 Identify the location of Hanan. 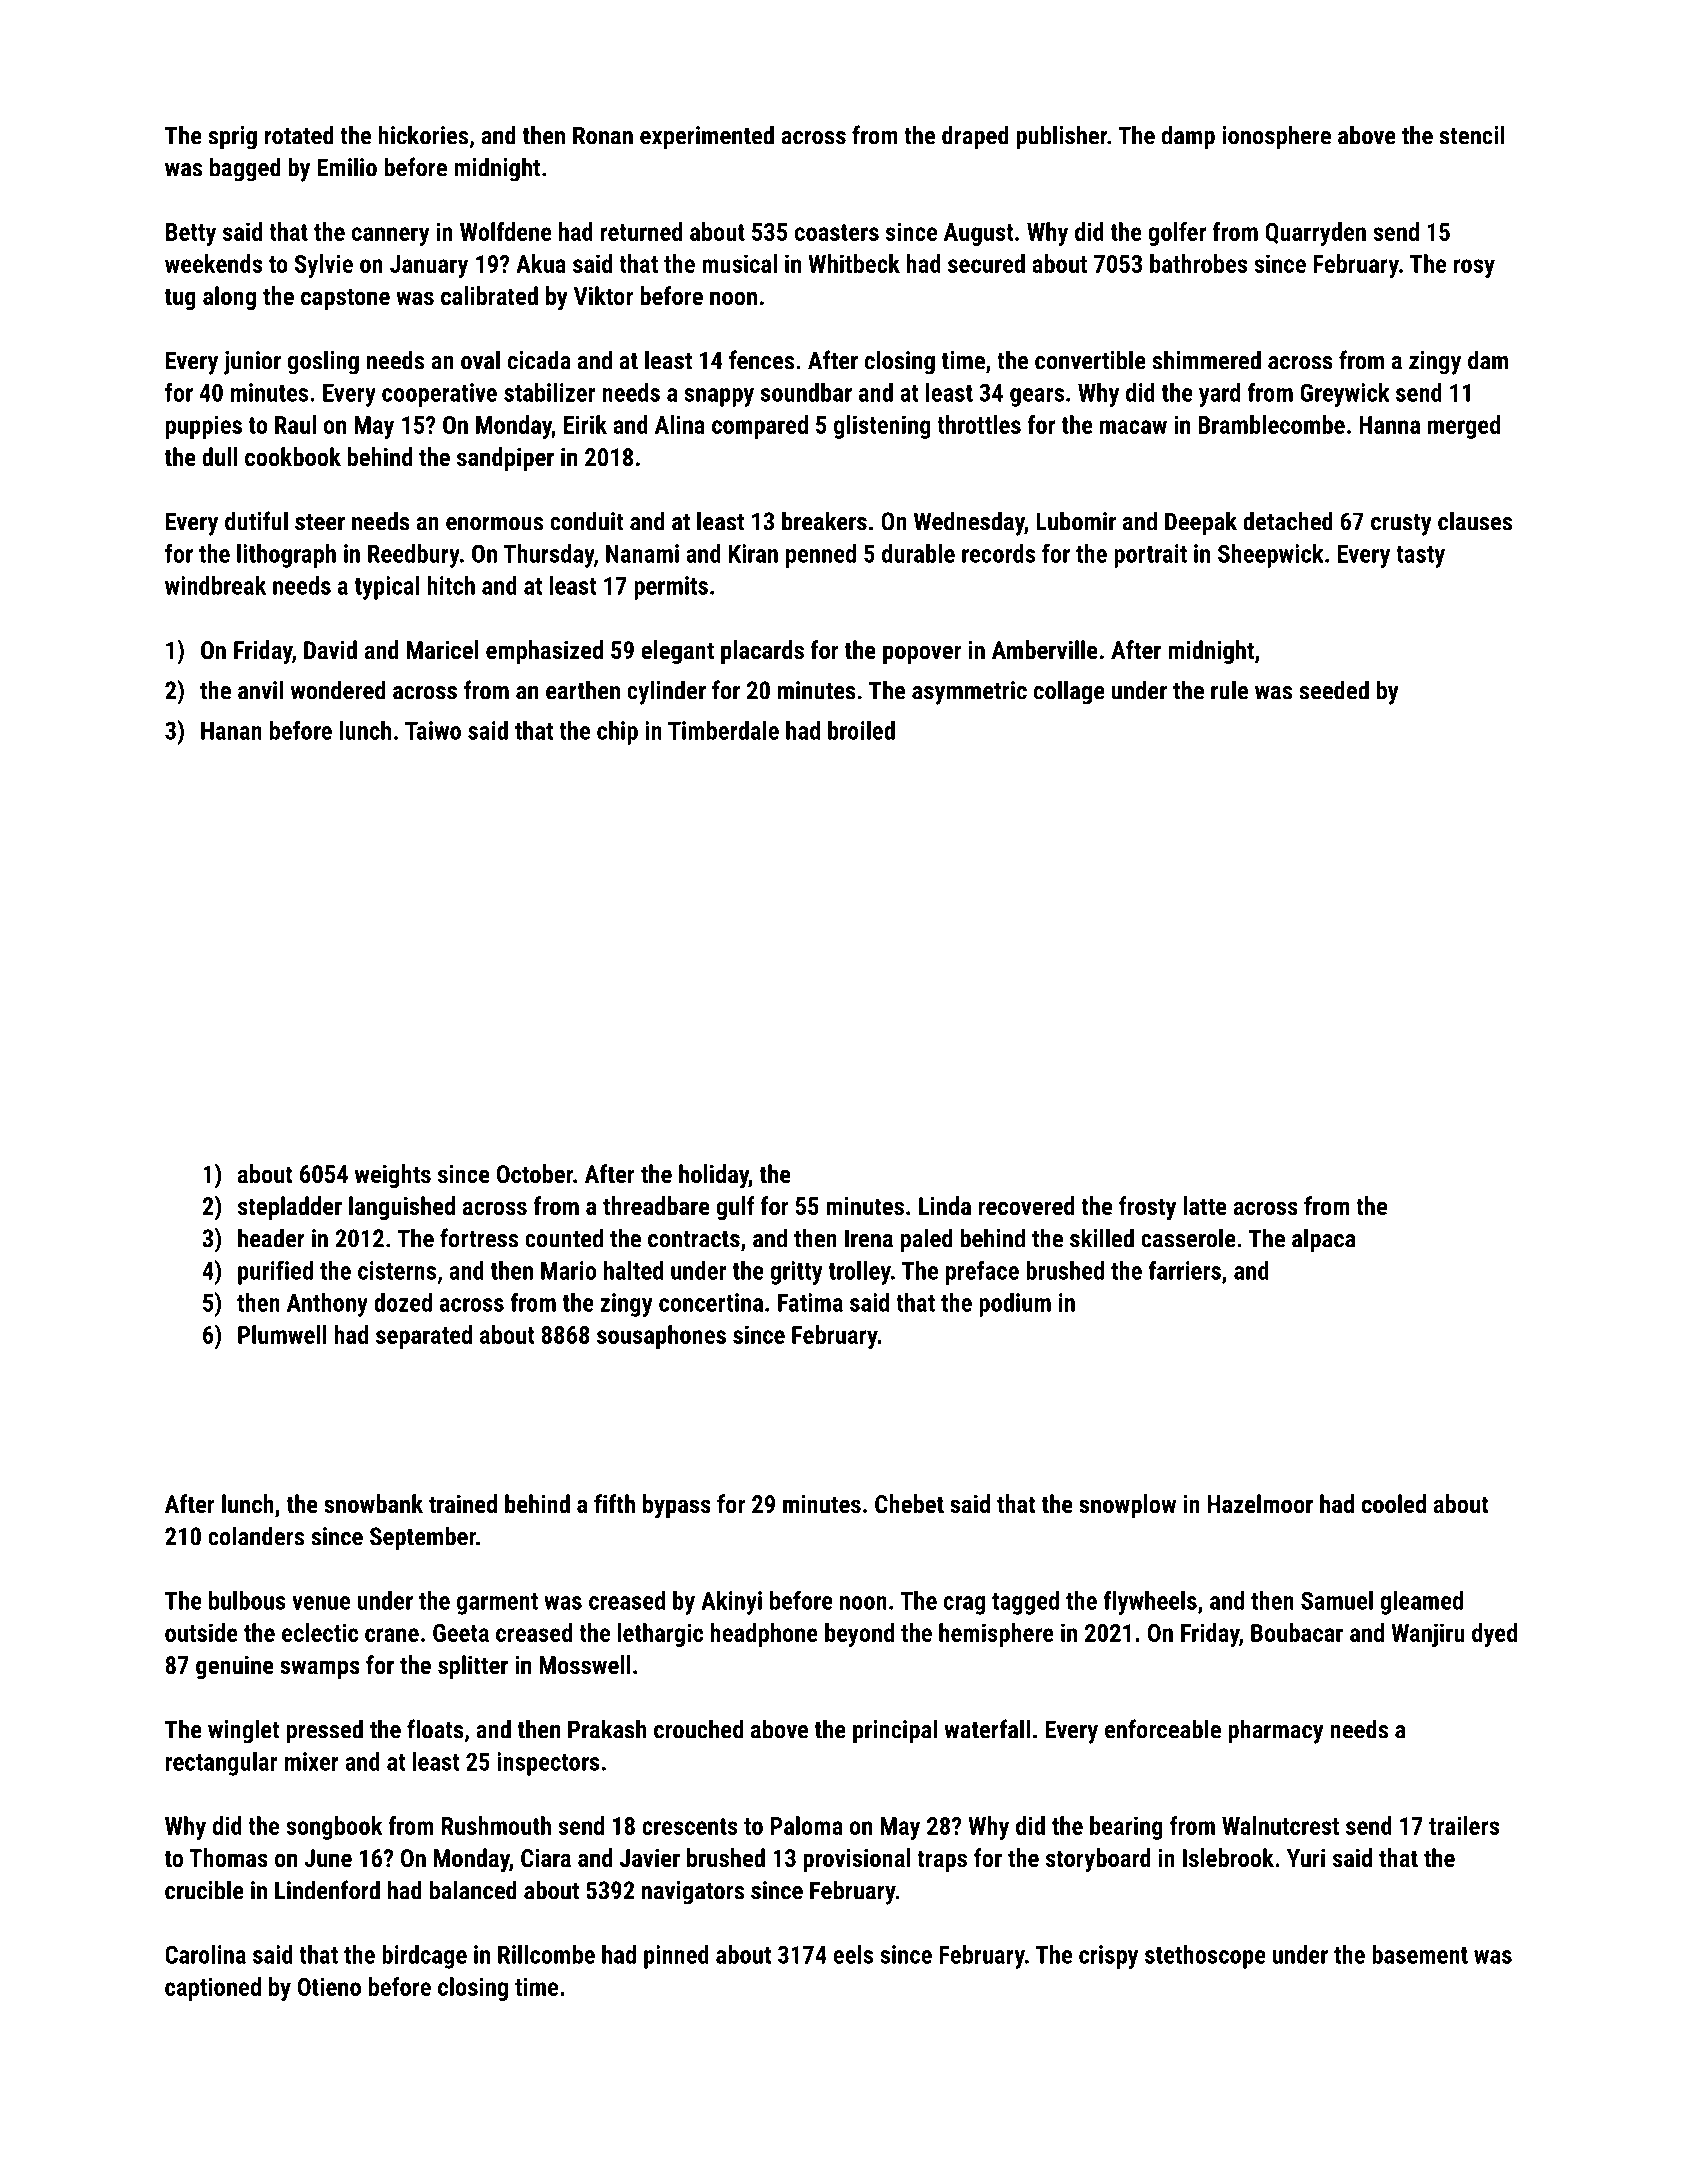
(231, 731).
